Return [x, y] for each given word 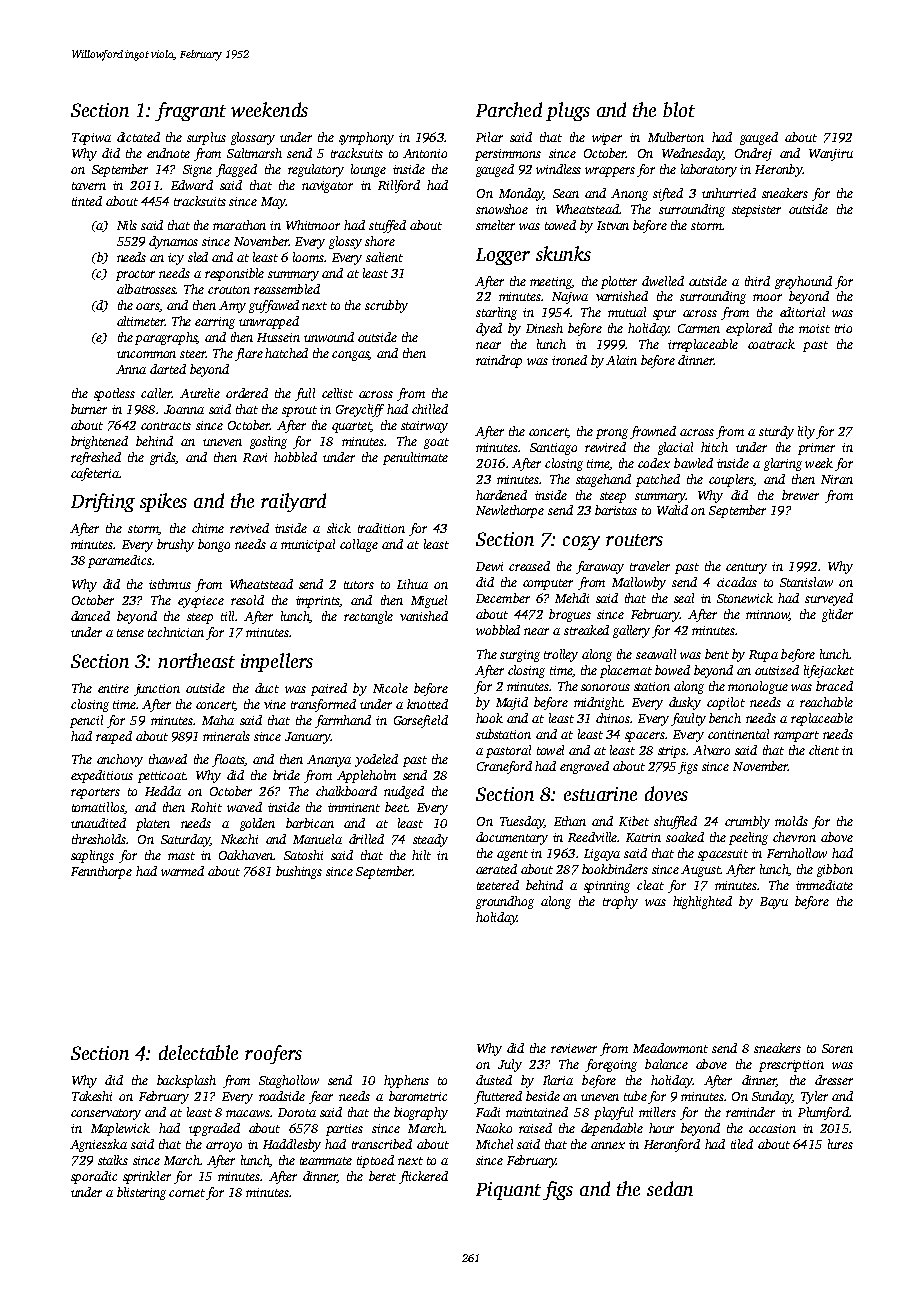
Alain [621, 360]
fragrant [190, 111]
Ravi [255, 457]
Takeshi [92, 1096]
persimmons [508, 155]
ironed [569, 360]
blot [679, 109]
